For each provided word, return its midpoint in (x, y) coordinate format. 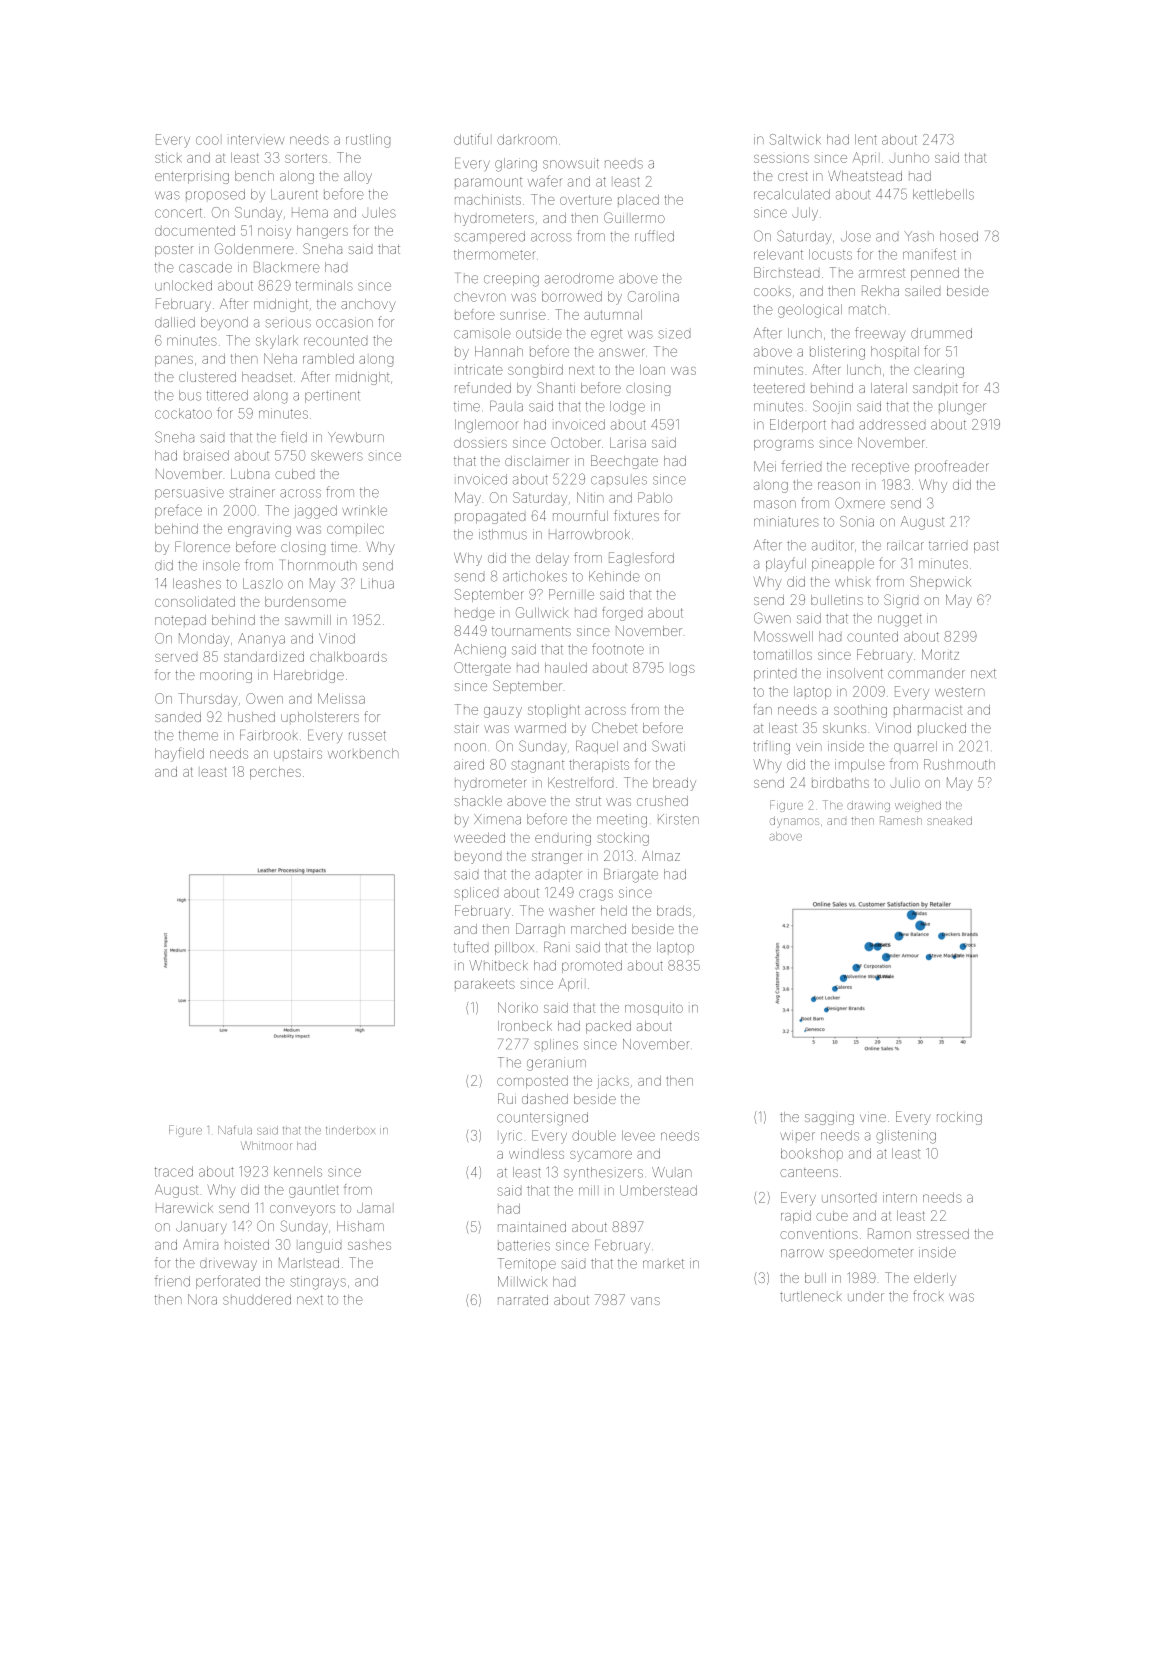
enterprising (192, 178)
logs (683, 670)
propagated (490, 518)
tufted (471, 947)
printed (775, 674)
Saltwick (795, 139)
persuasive (189, 494)
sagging (829, 1119)
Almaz (661, 856)
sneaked (949, 820)
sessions (781, 159)
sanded (178, 717)
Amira (200, 1244)
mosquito (654, 1008)
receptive (880, 467)
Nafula (235, 1130)
